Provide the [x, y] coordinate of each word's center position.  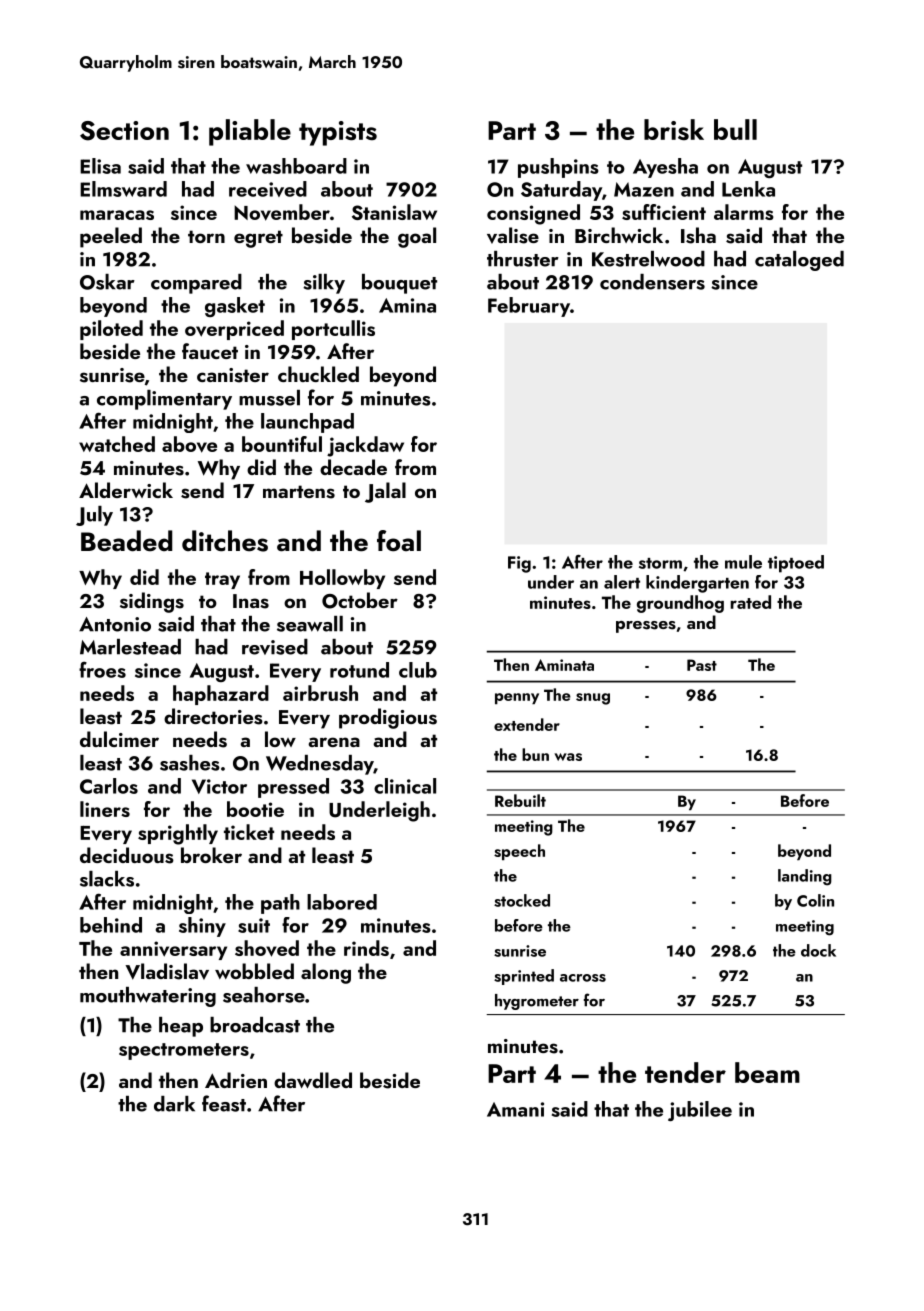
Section [124, 131]
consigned [533, 214]
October [360, 600]
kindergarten [697, 584]
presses [646, 627]
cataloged [799, 261]
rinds [366, 948]
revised [275, 647]
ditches [225, 541]
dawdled [313, 1080]
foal [399, 541]
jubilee [700, 1111]
